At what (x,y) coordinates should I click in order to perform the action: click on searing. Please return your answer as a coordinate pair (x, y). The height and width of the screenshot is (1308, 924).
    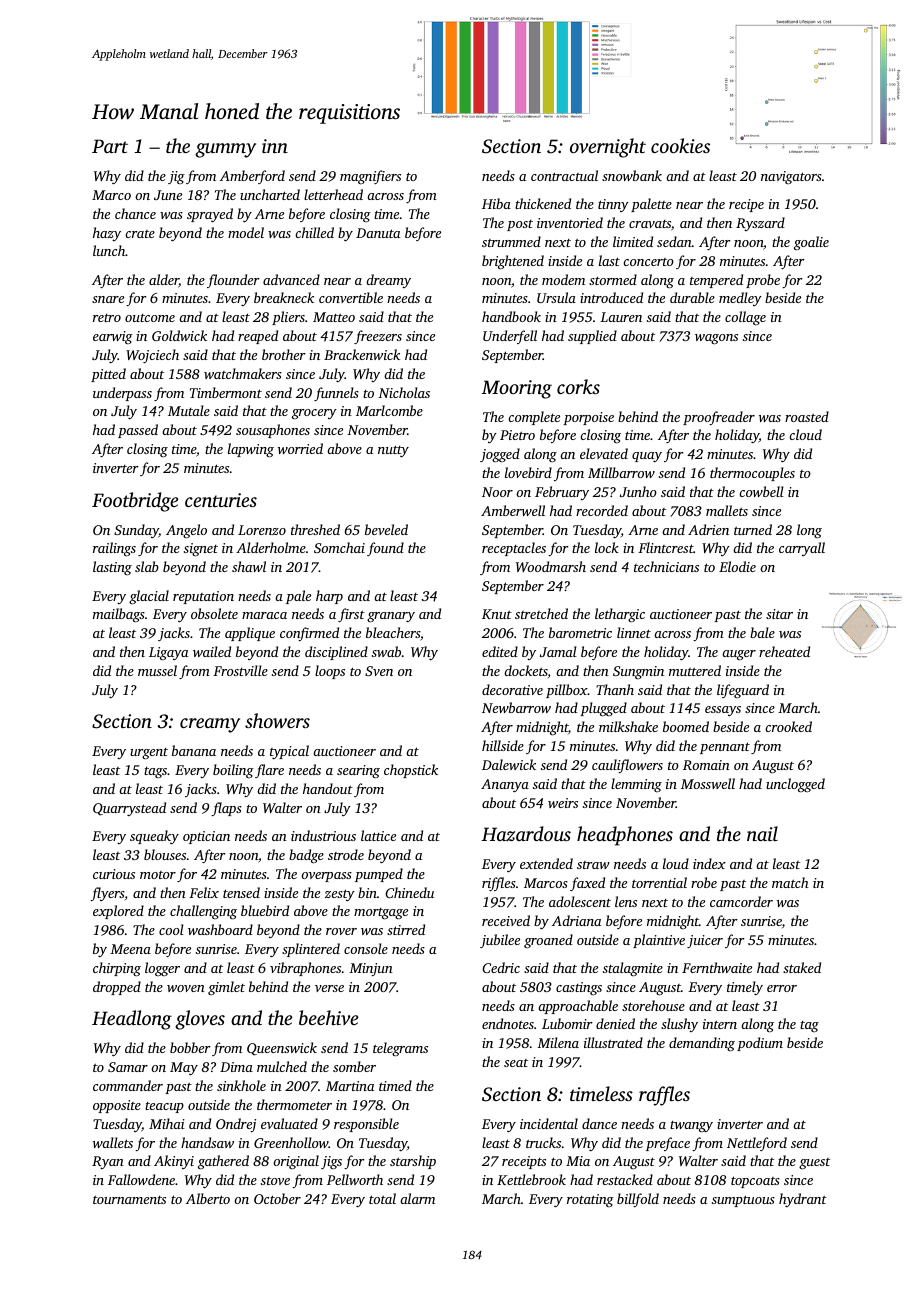
    Looking at the image, I should click on (358, 771).
